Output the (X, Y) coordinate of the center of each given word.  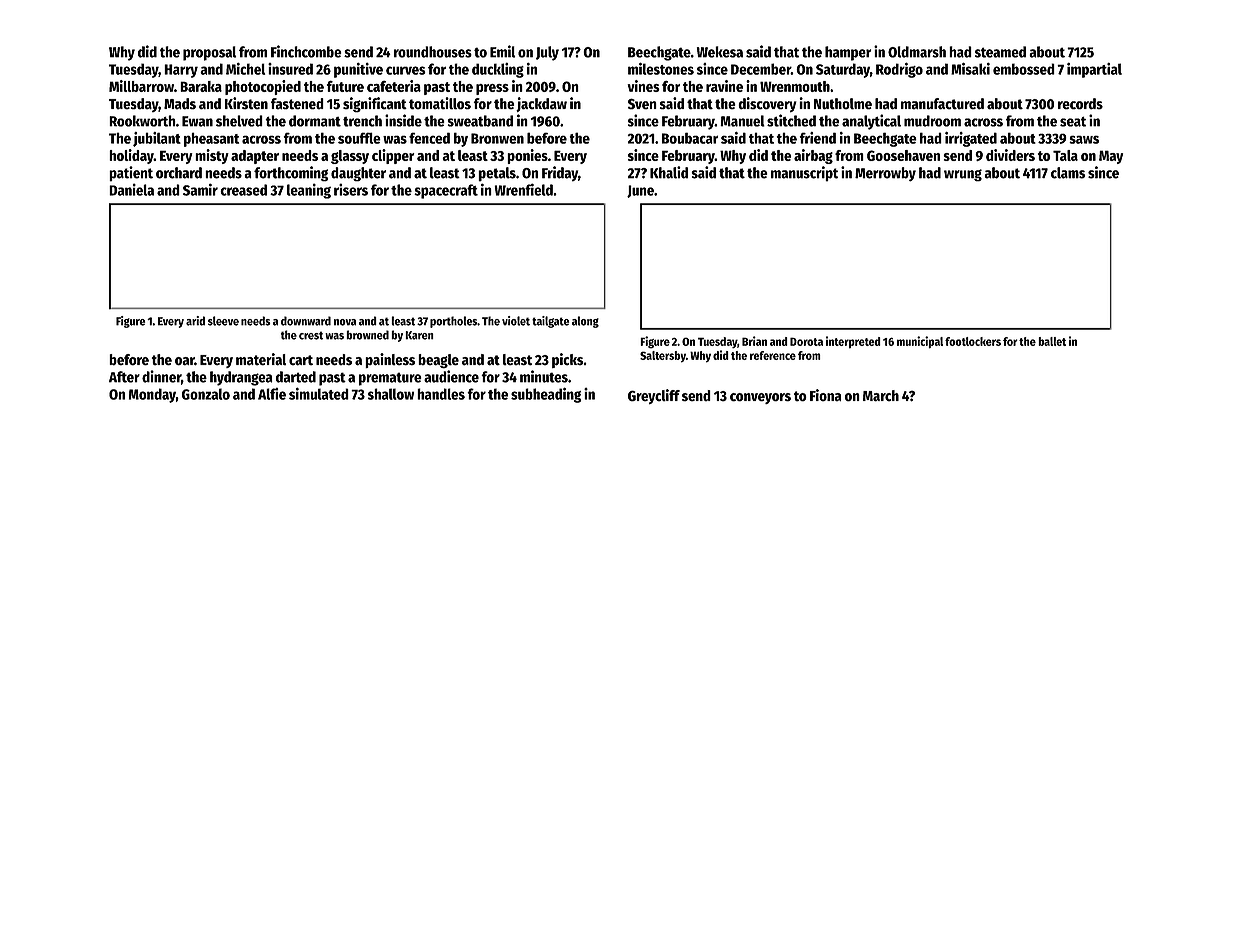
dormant (315, 121)
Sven (642, 104)
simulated (319, 393)
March (881, 396)
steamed (1000, 52)
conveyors (760, 398)
